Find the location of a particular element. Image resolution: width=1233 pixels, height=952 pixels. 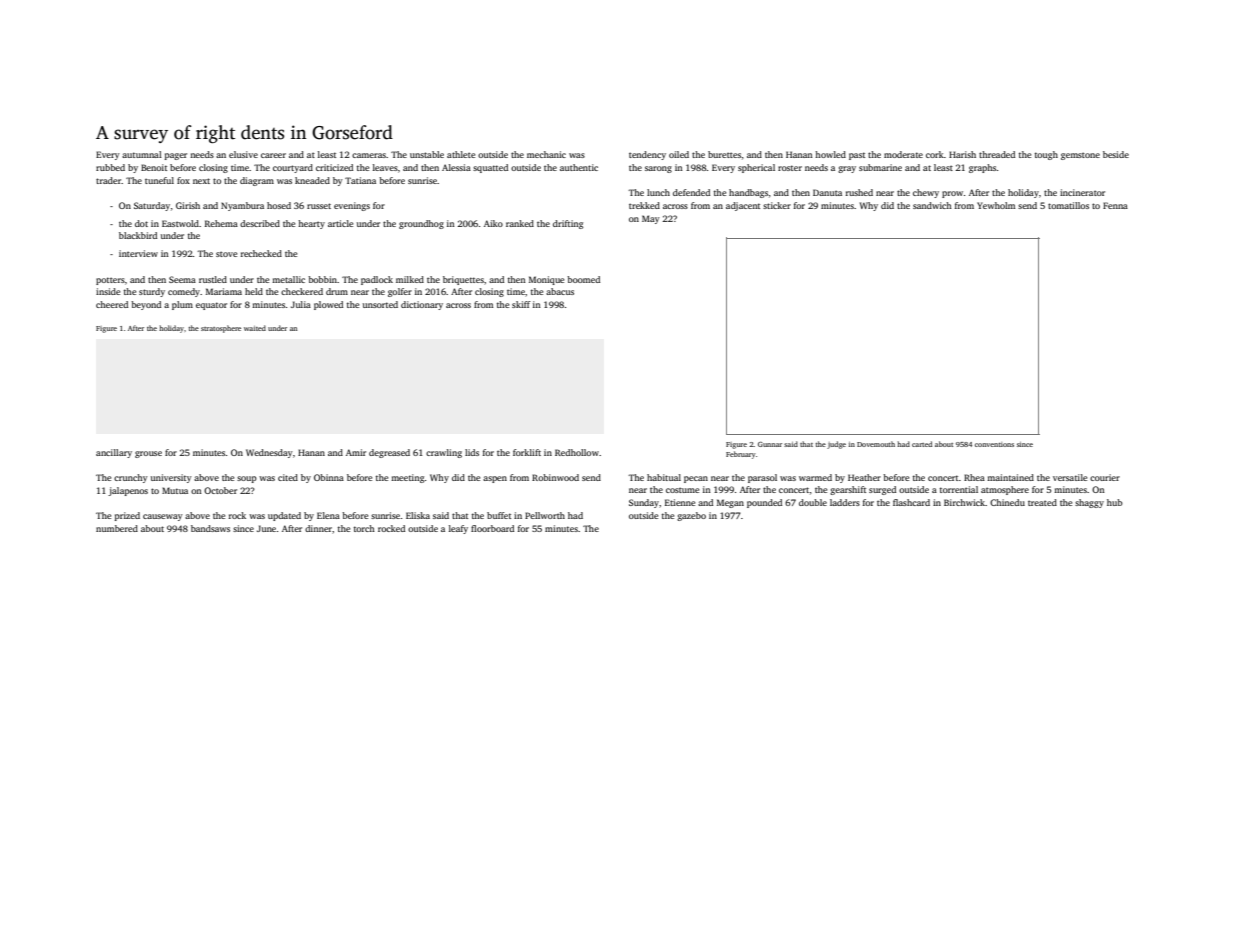

torch is located at coordinates (364, 528).
